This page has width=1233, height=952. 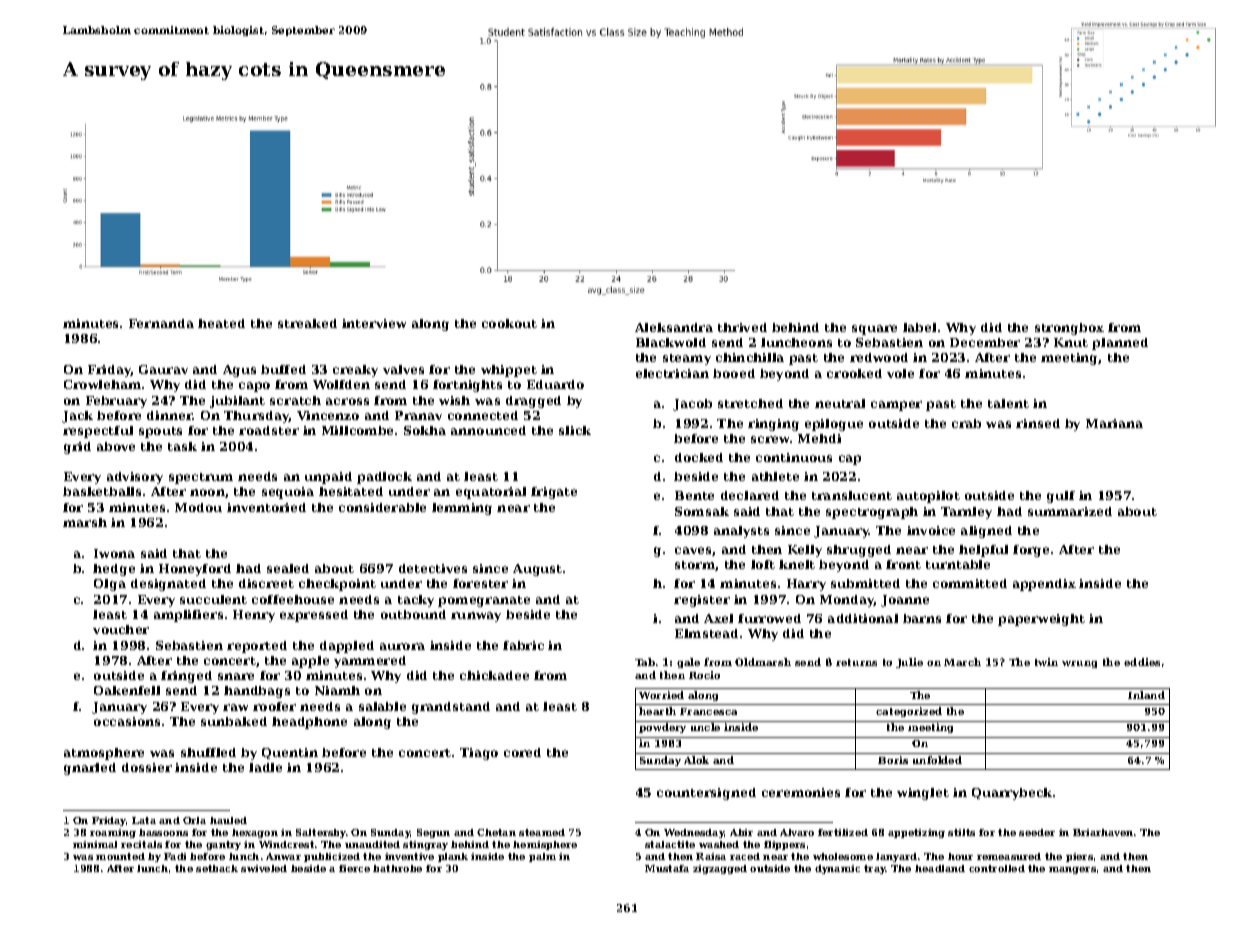 I want to click on paperweight, so click(x=1041, y=620).
